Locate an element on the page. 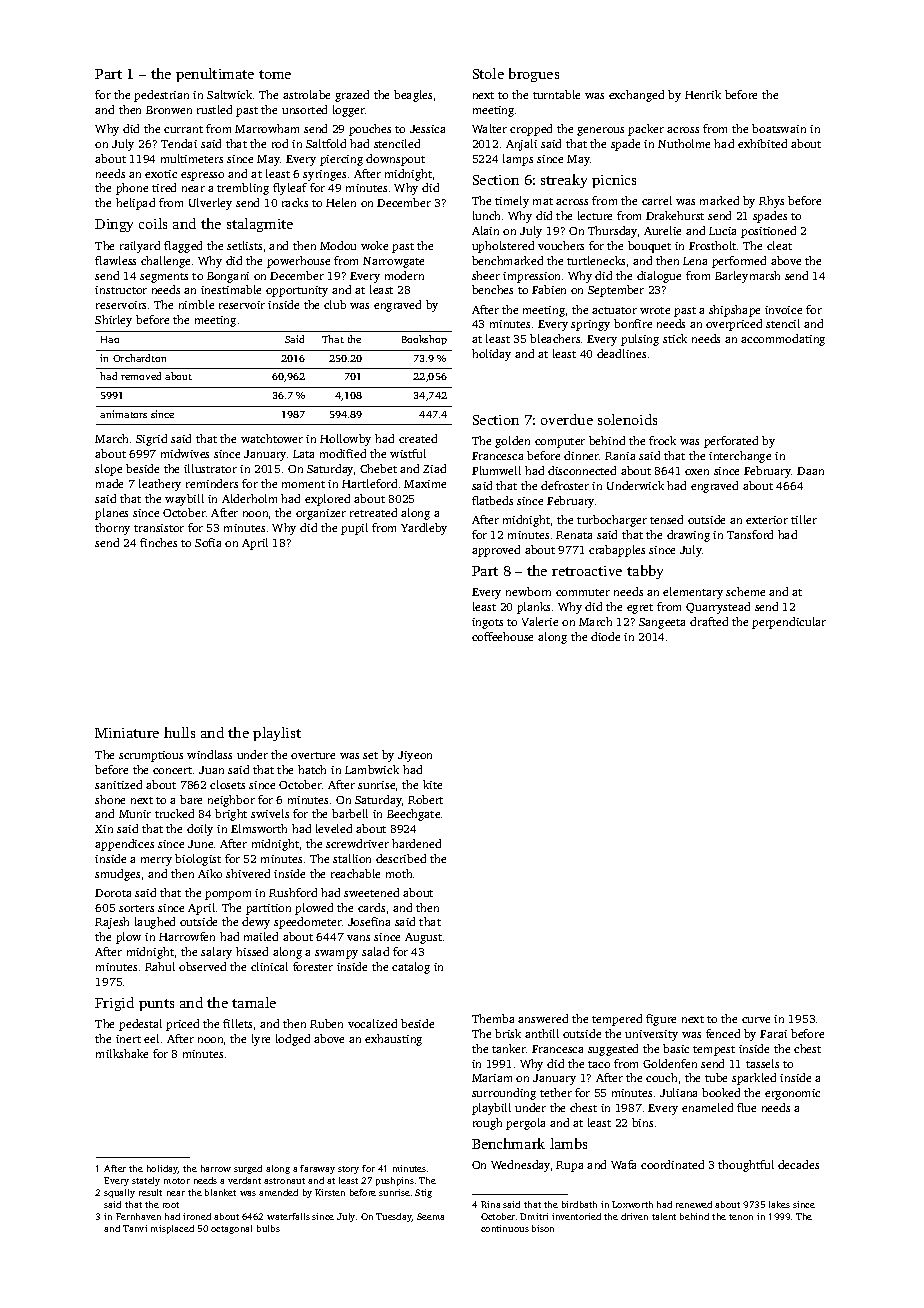 The width and height of the image is (924, 1308). squally is located at coordinates (119, 1193).
